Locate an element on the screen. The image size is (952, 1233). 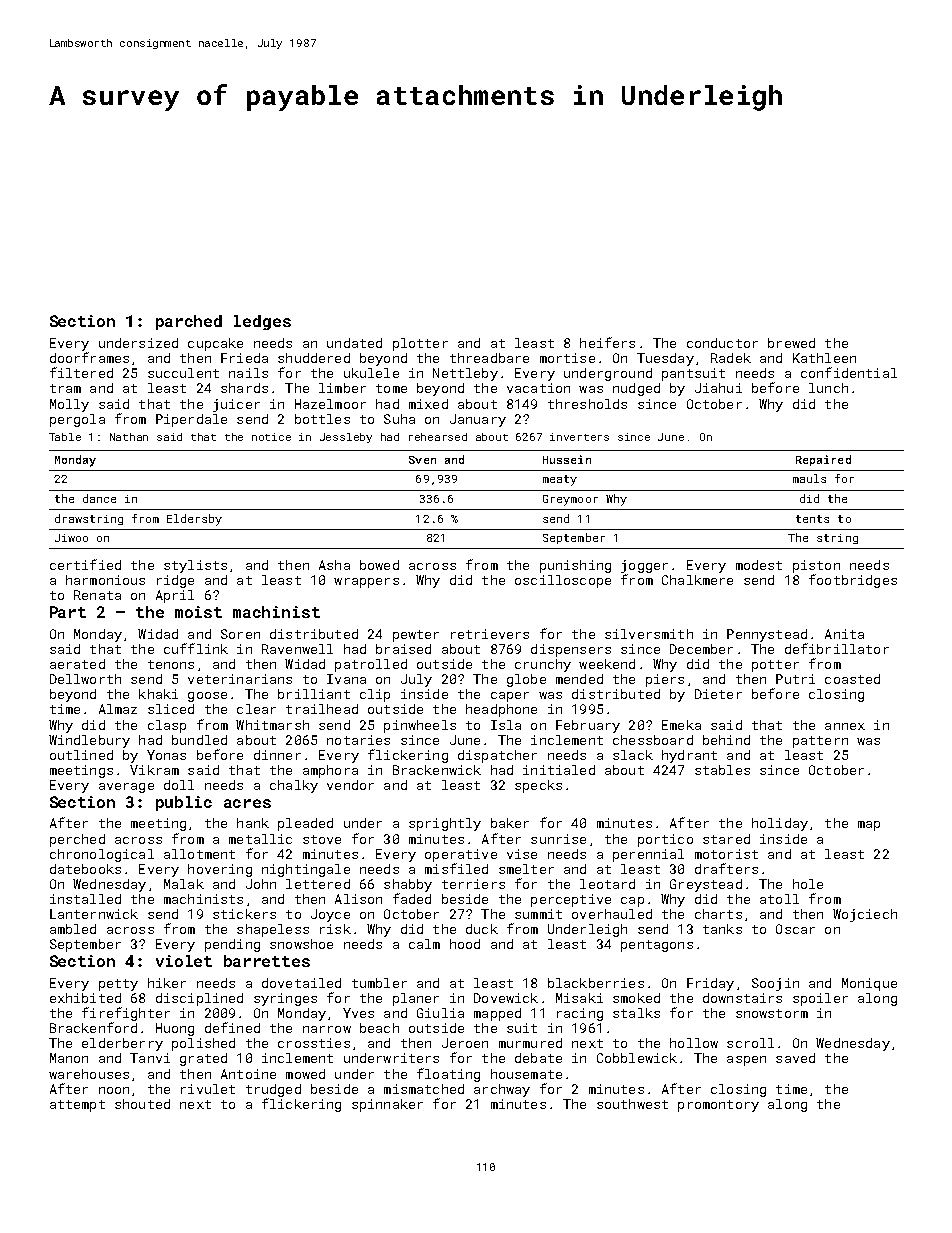
exhibited is located at coordinates (85, 998).
